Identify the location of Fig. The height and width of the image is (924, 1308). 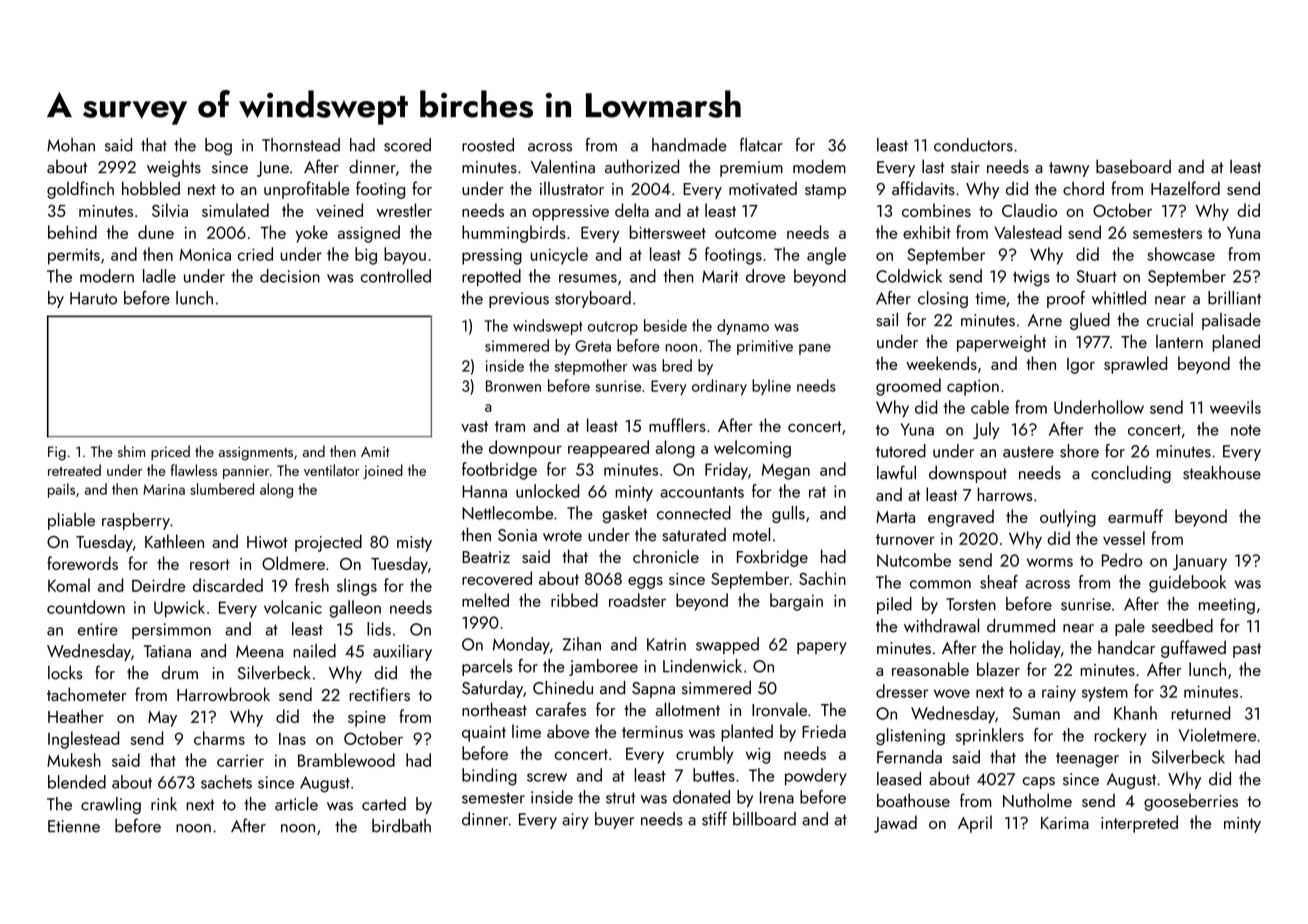
(57, 453).
